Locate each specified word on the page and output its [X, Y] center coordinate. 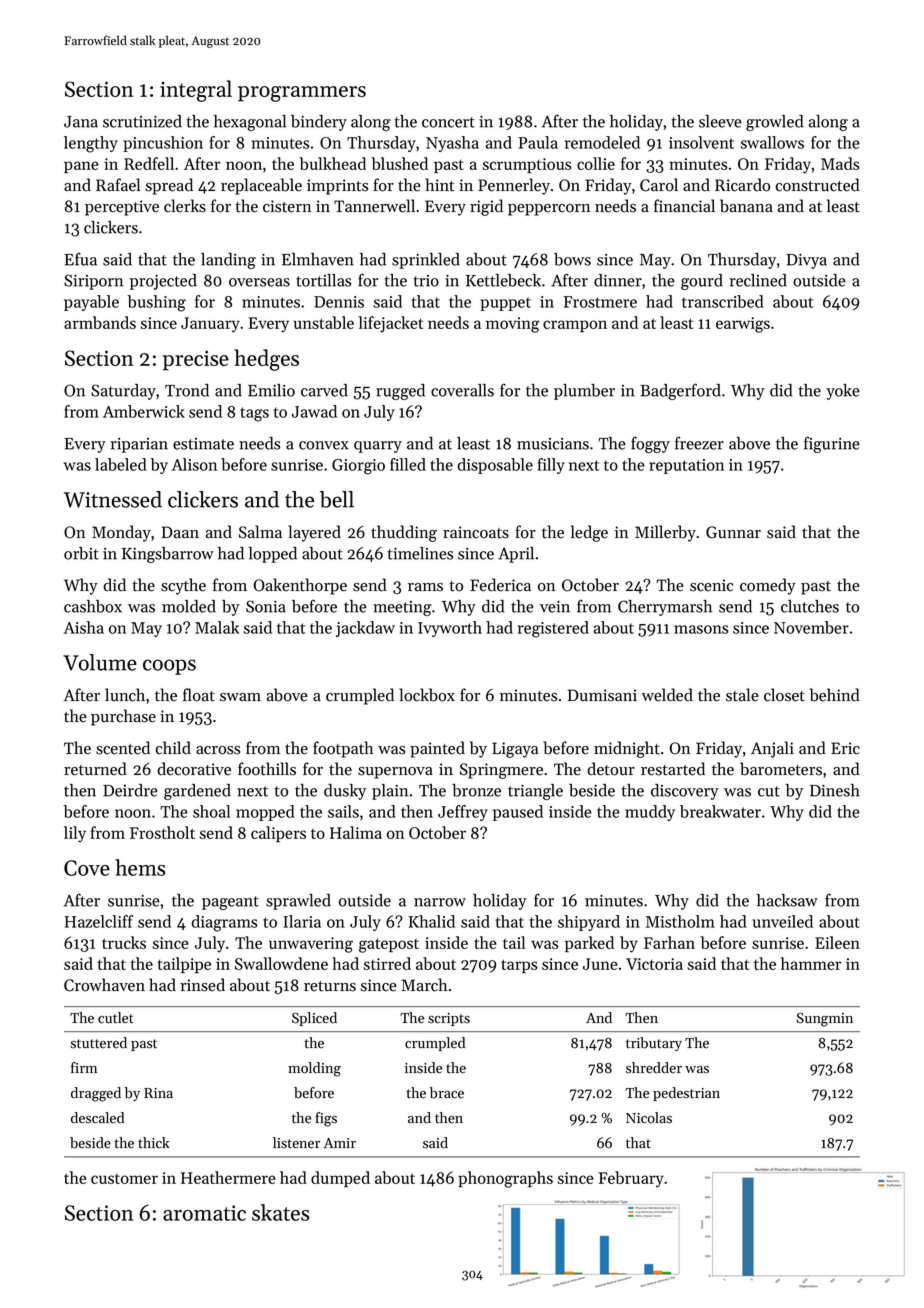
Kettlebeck [503, 280]
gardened [197, 792]
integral [196, 91]
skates [280, 1212]
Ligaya [515, 750]
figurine [832, 444]
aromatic [204, 1213]
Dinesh [835, 790]
